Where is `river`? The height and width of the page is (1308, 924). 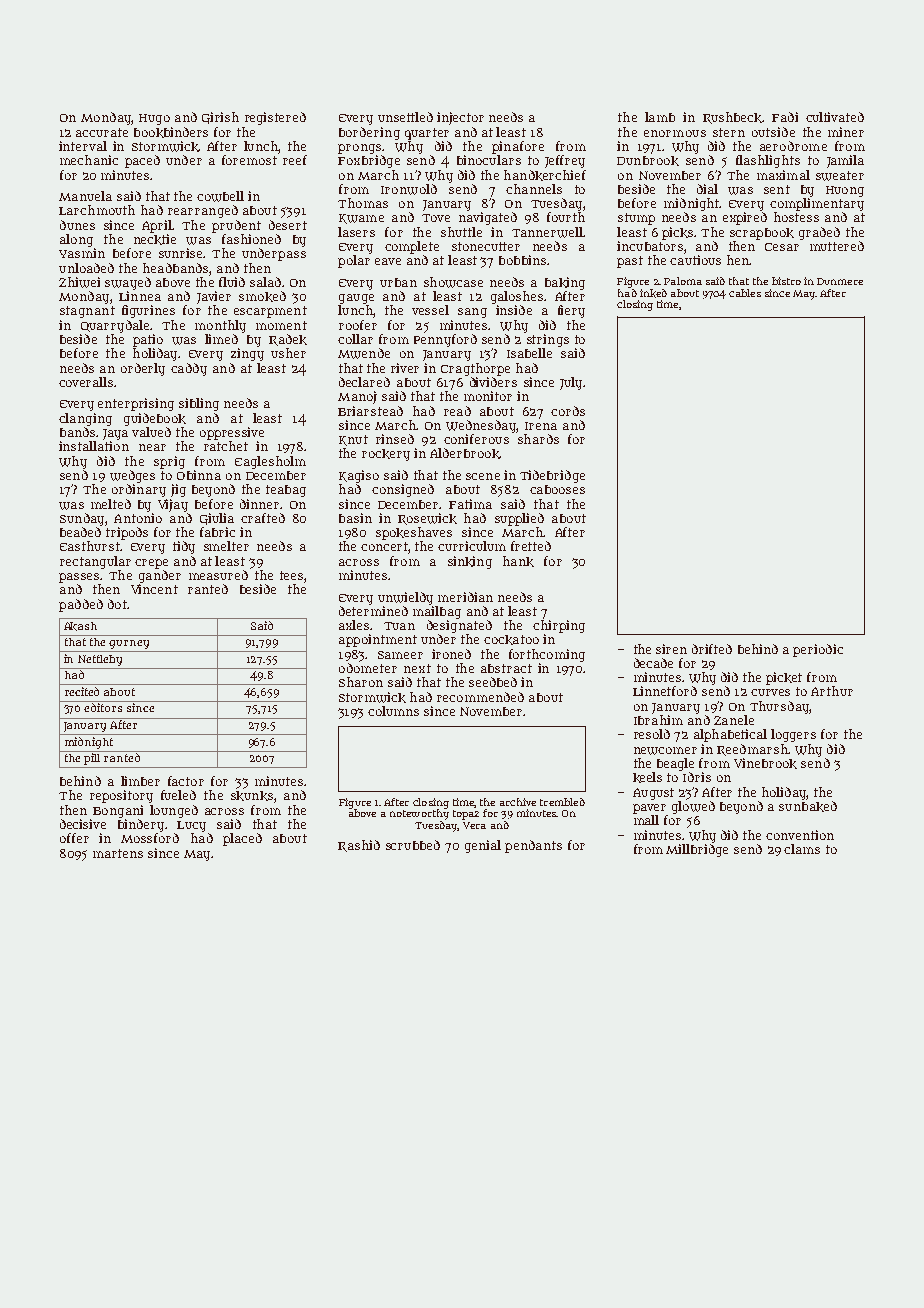 river is located at coordinates (405, 368).
